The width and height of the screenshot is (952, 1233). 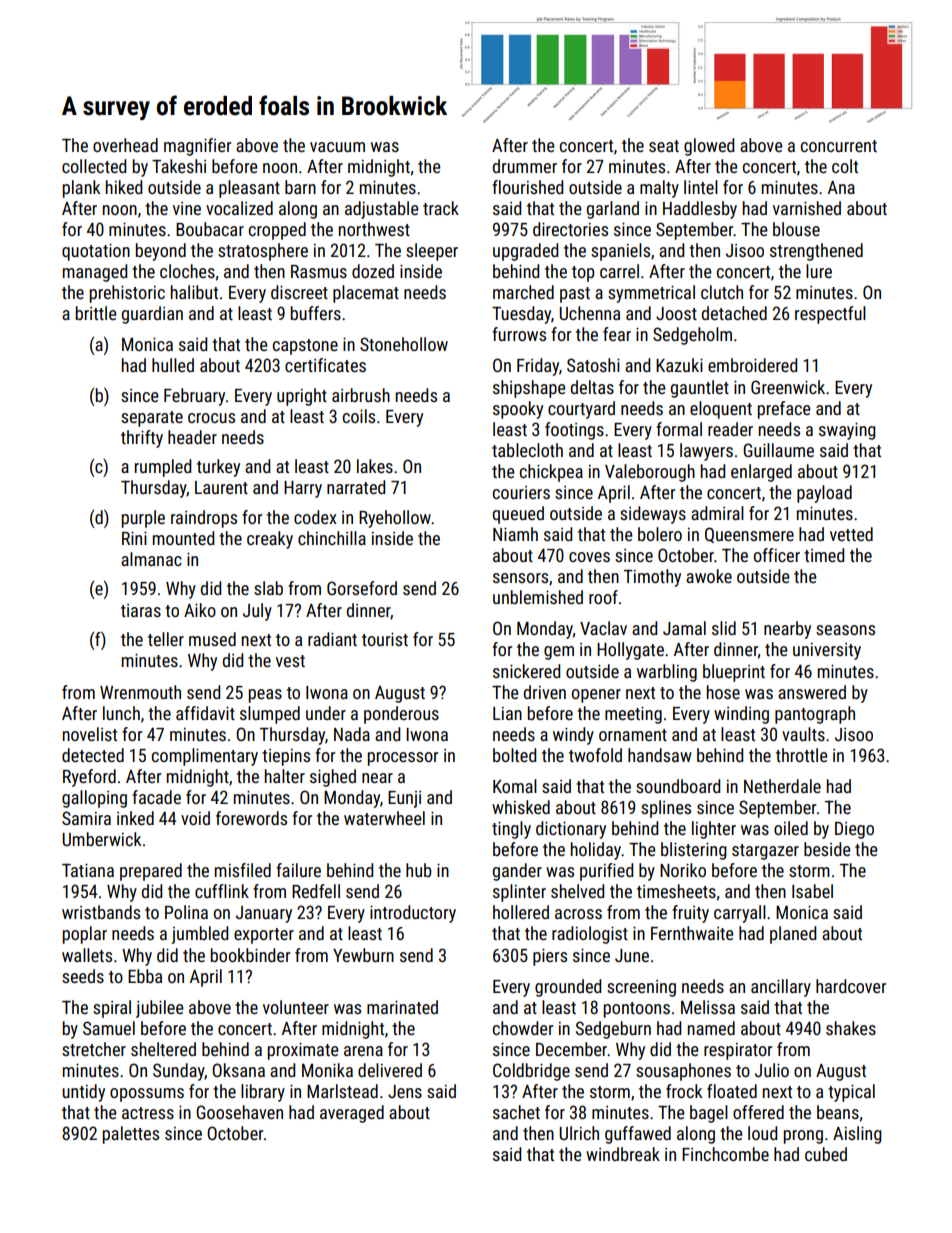 What do you see at coordinates (725, 1154) in the screenshot?
I see `Finchcombe` at bounding box center [725, 1154].
